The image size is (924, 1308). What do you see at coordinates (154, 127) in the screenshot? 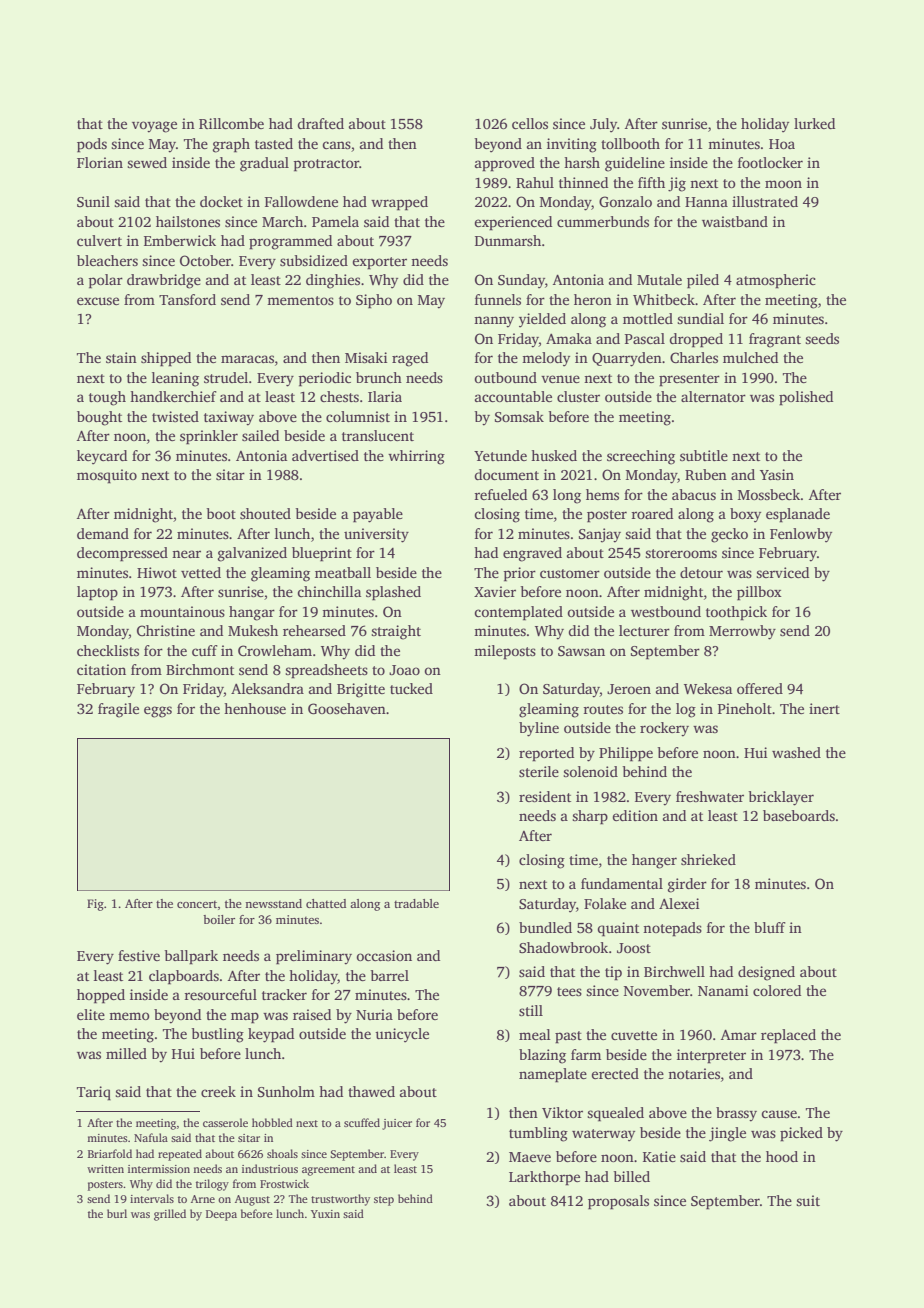
I see `voyage` at bounding box center [154, 127].
